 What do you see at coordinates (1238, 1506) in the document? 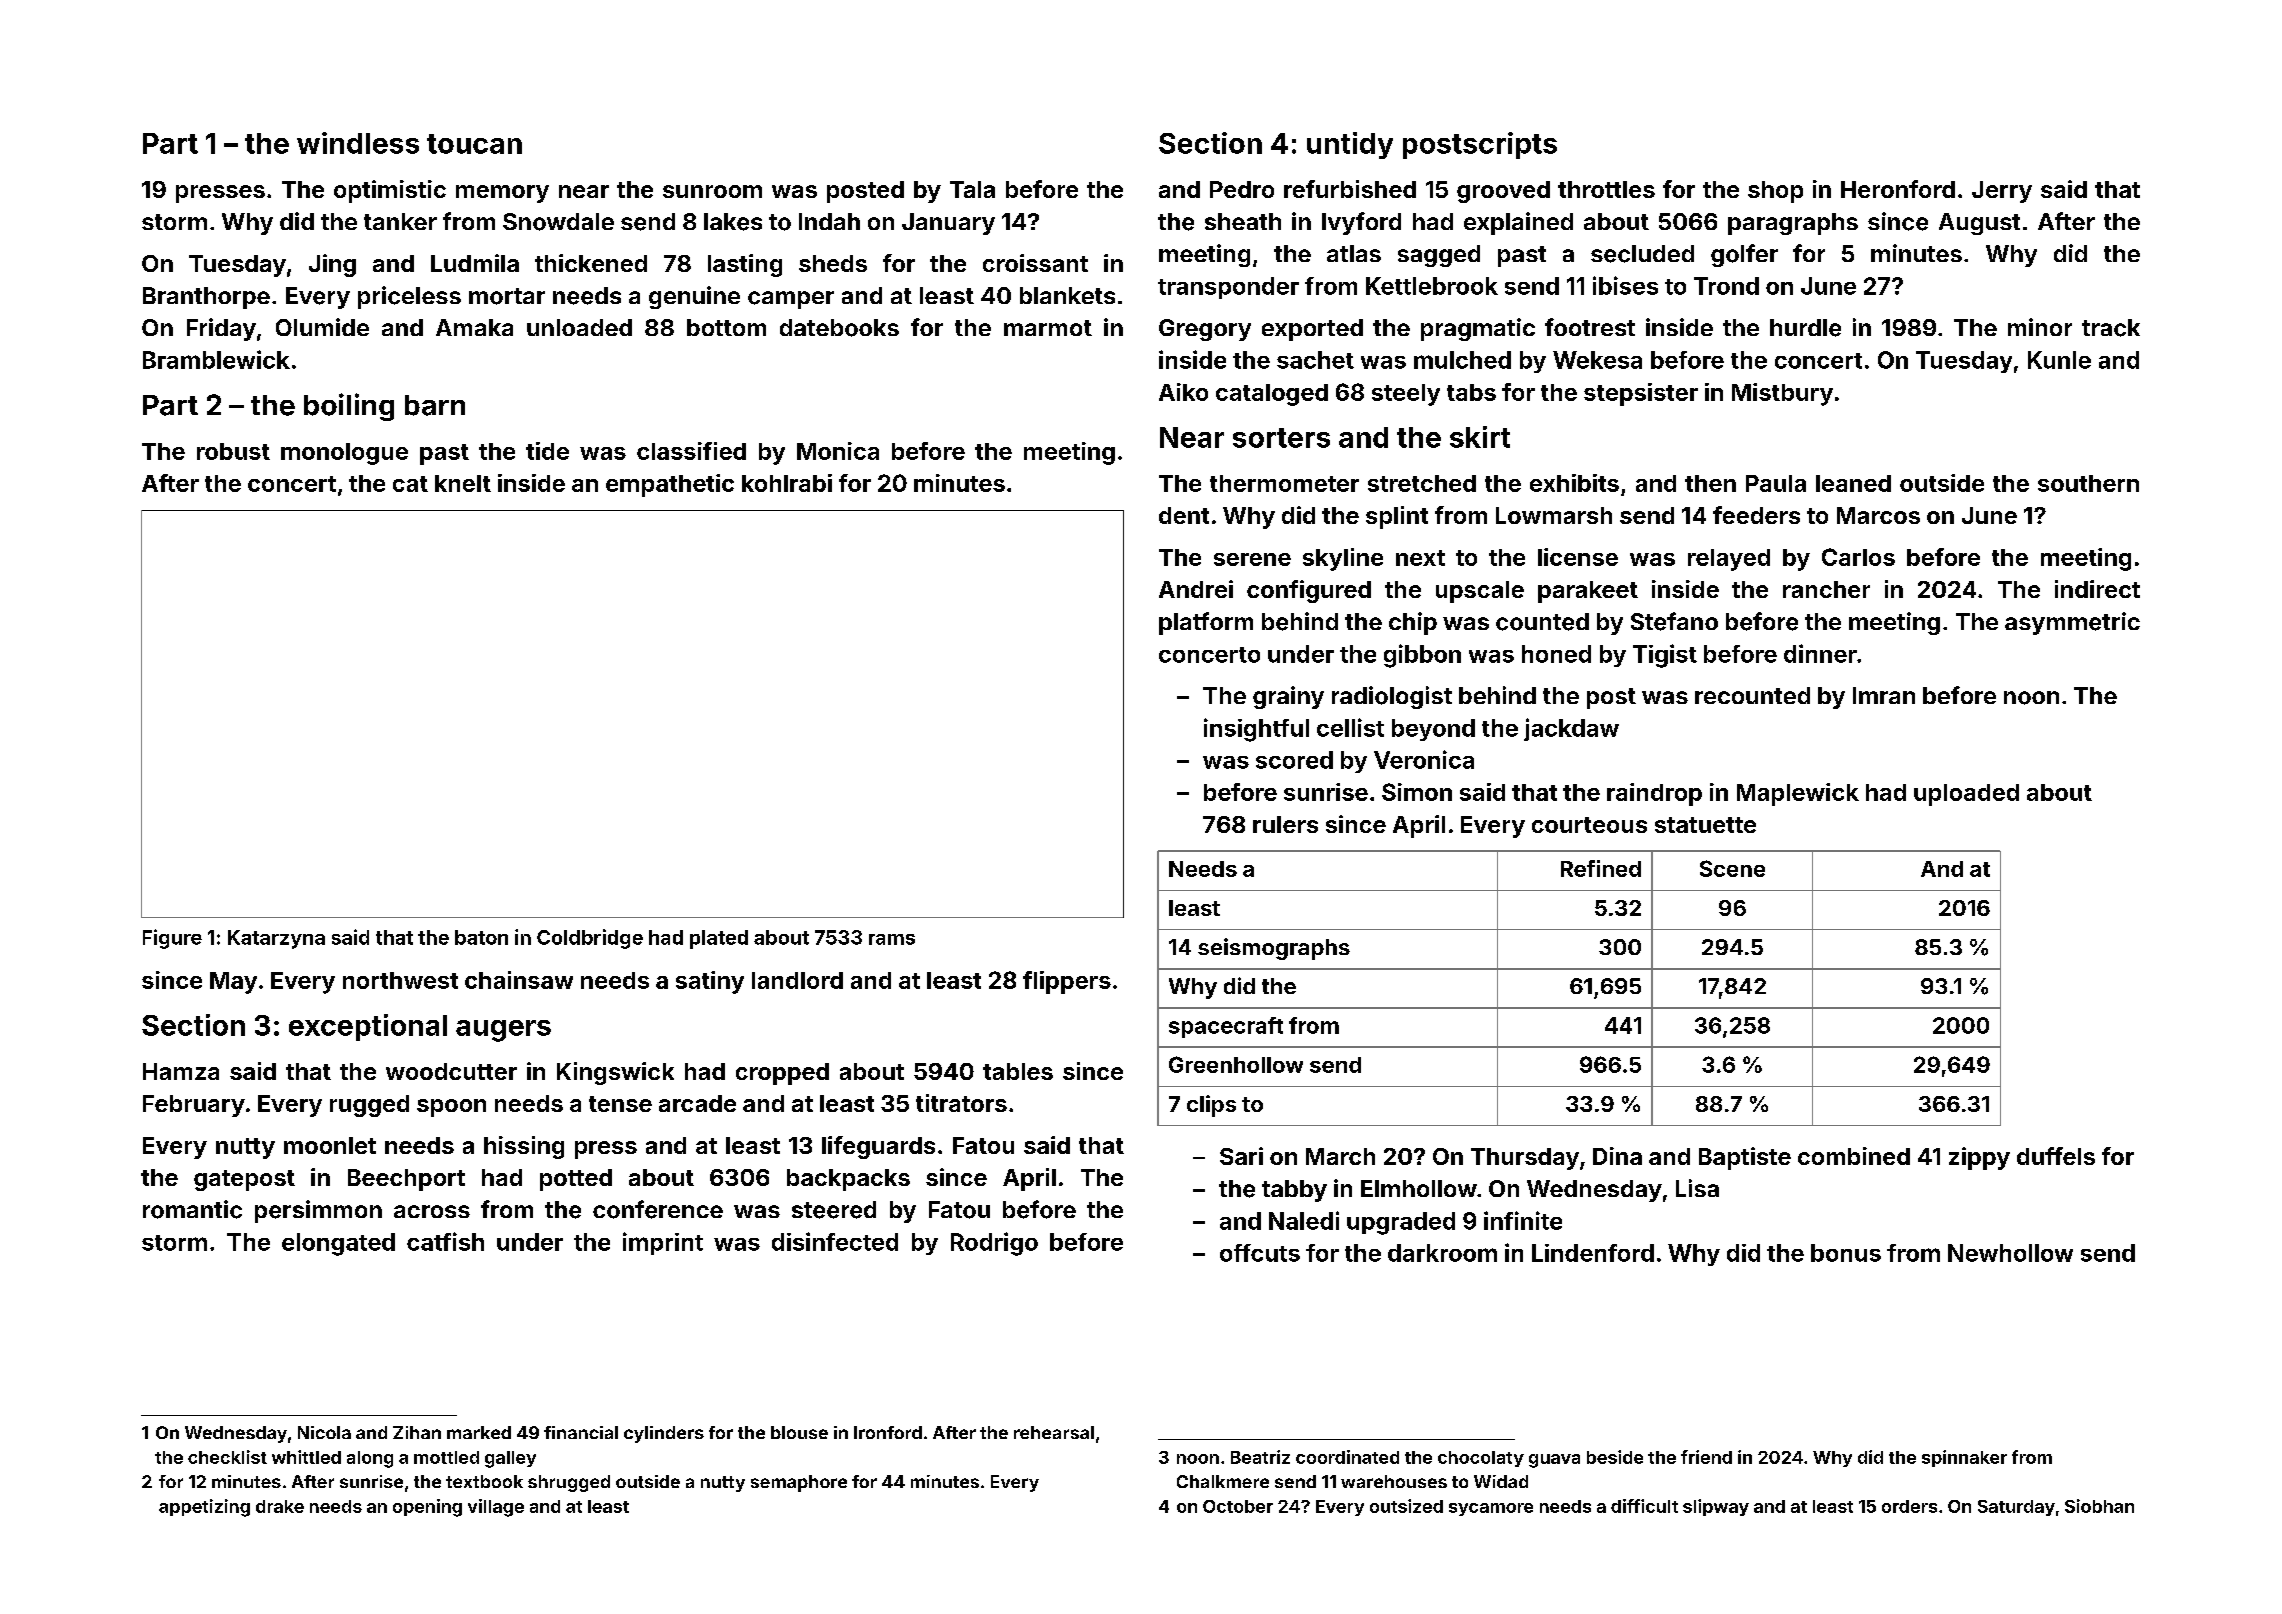
I see `October` at bounding box center [1238, 1506].
